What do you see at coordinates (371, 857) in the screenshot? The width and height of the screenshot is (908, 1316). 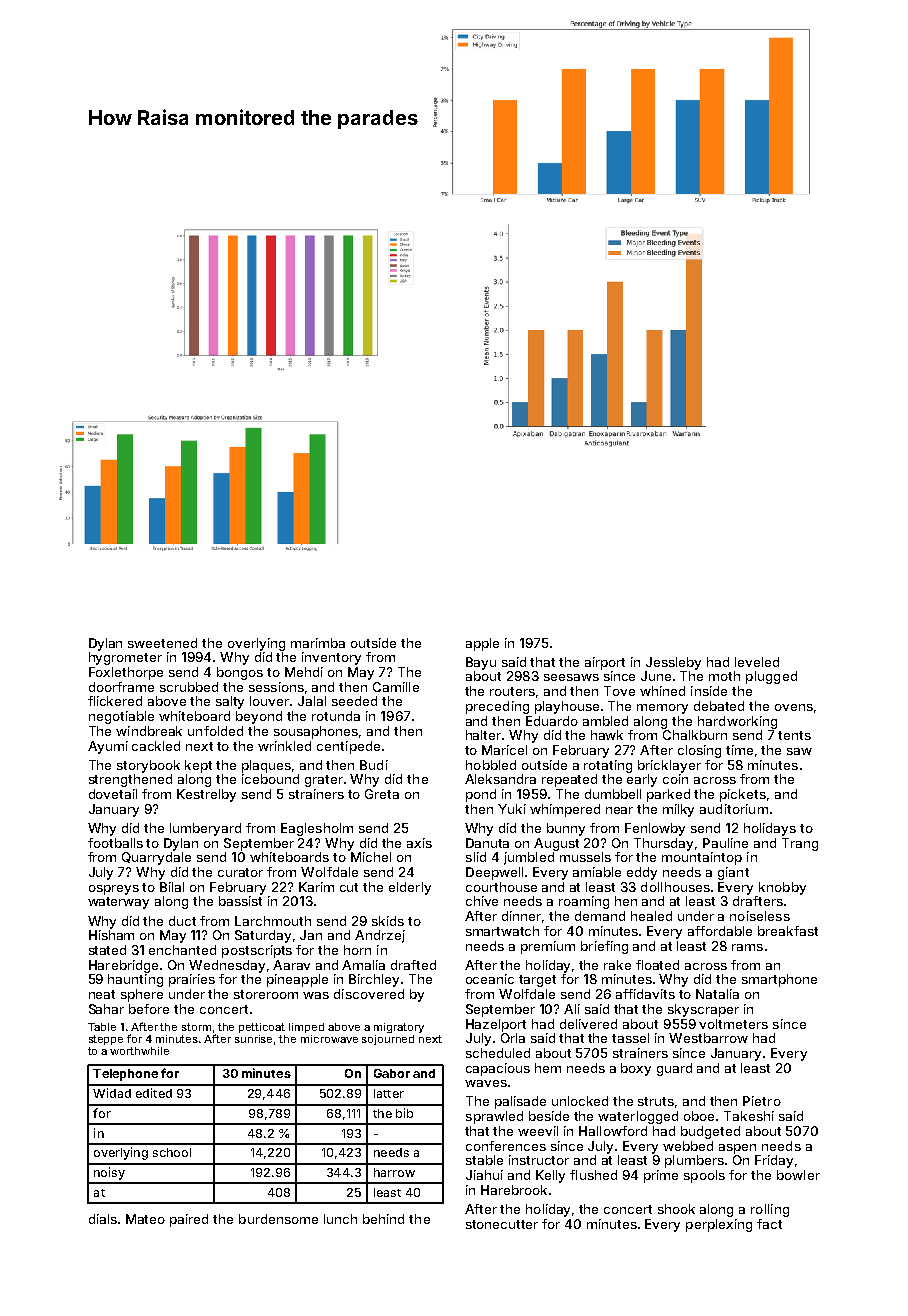 I see `Michel` at bounding box center [371, 857].
